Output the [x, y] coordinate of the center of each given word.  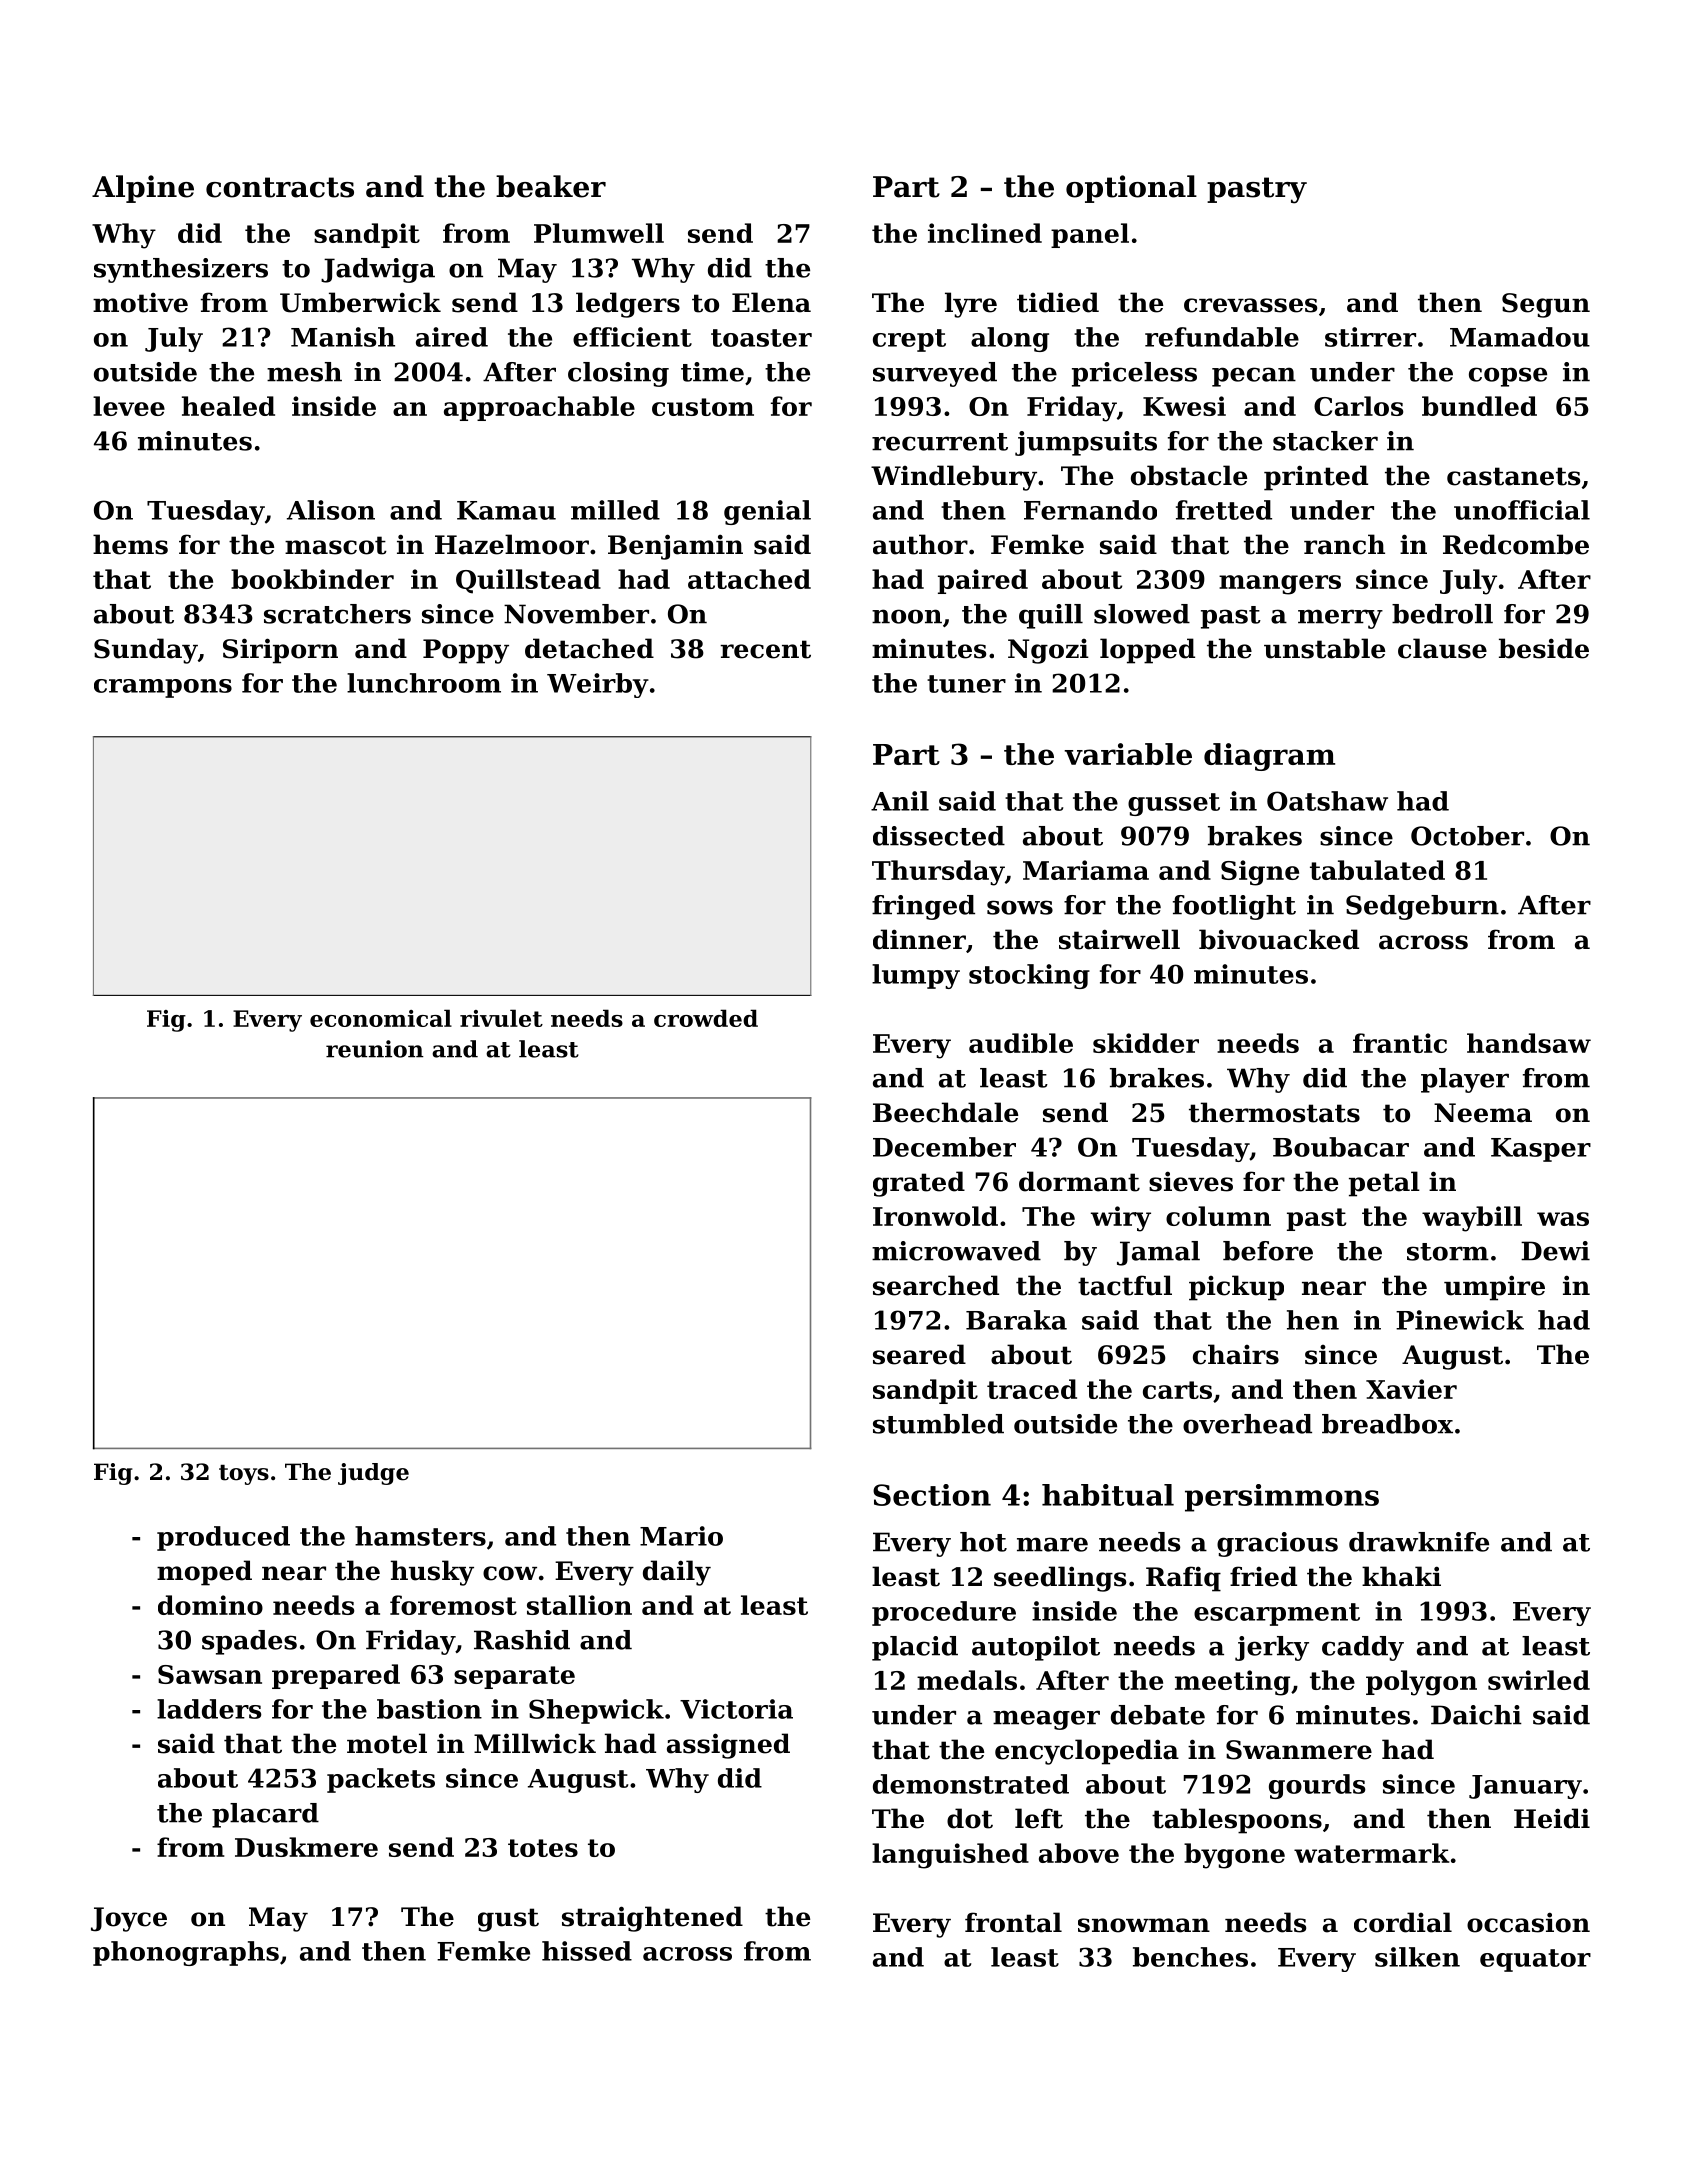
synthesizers [181, 270]
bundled [1479, 406]
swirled [1539, 1680]
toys [244, 1475]
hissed [587, 1951]
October [1467, 836]
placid [915, 1648]
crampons [163, 688]
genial [767, 512]
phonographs [186, 1953]
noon [907, 616]
